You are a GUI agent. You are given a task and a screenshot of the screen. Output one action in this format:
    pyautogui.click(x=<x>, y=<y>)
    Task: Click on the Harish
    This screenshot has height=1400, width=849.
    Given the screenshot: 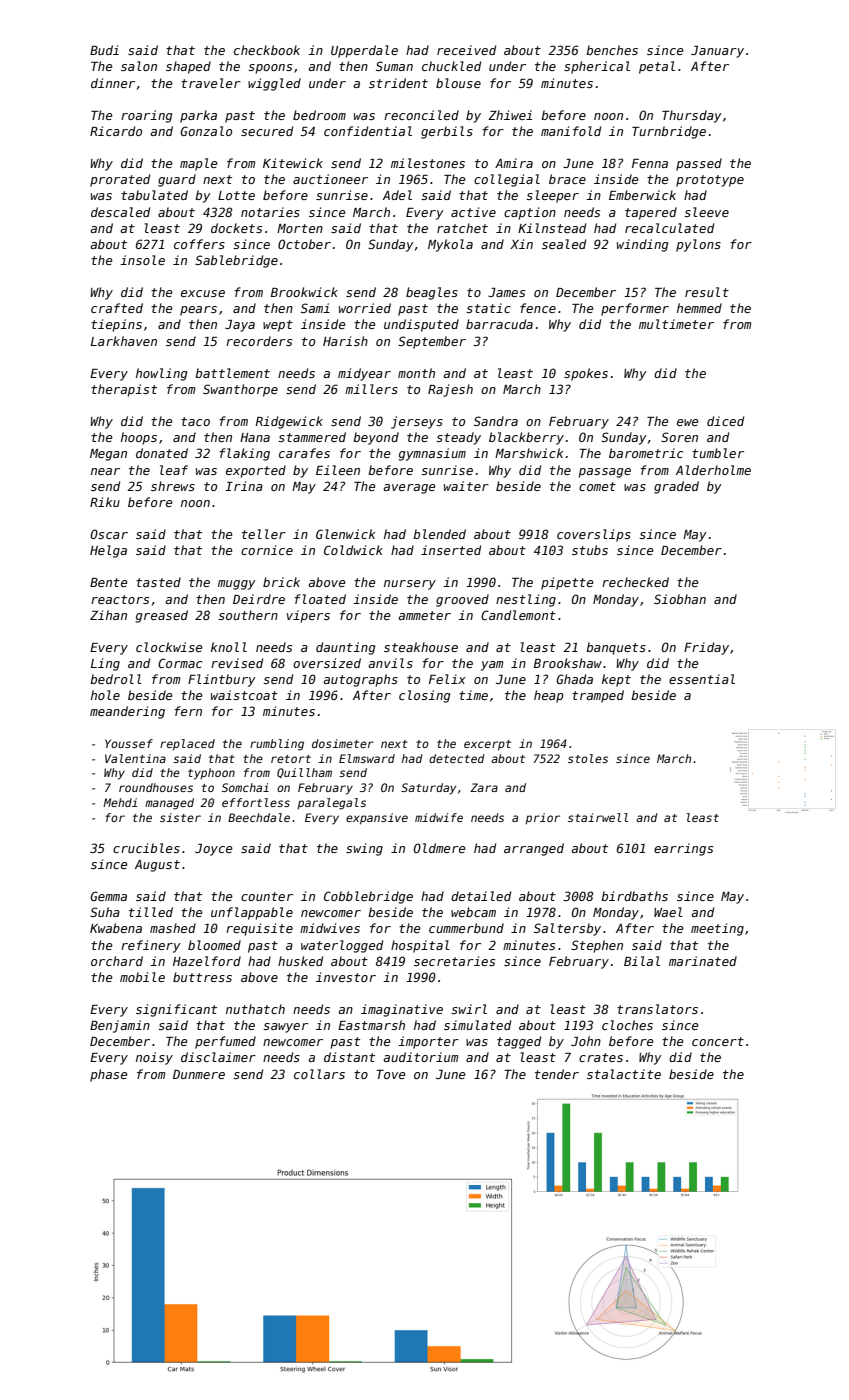 What is the action you would take?
    pyautogui.click(x=345, y=341)
